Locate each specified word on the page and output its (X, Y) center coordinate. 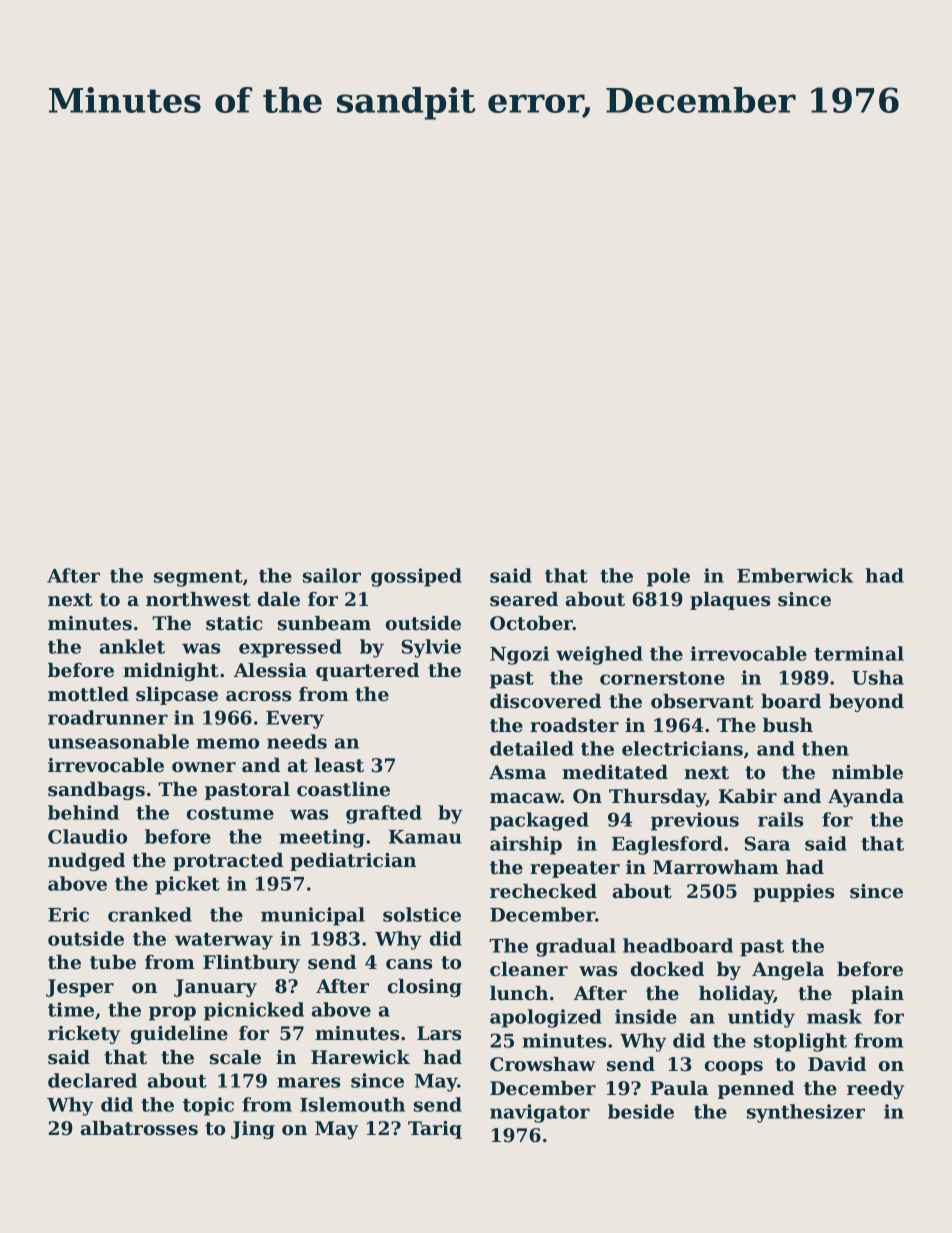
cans (409, 964)
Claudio (87, 836)
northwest (198, 599)
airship (526, 845)
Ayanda (866, 798)
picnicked (254, 1011)
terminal (859, 653)
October (531, 623)
